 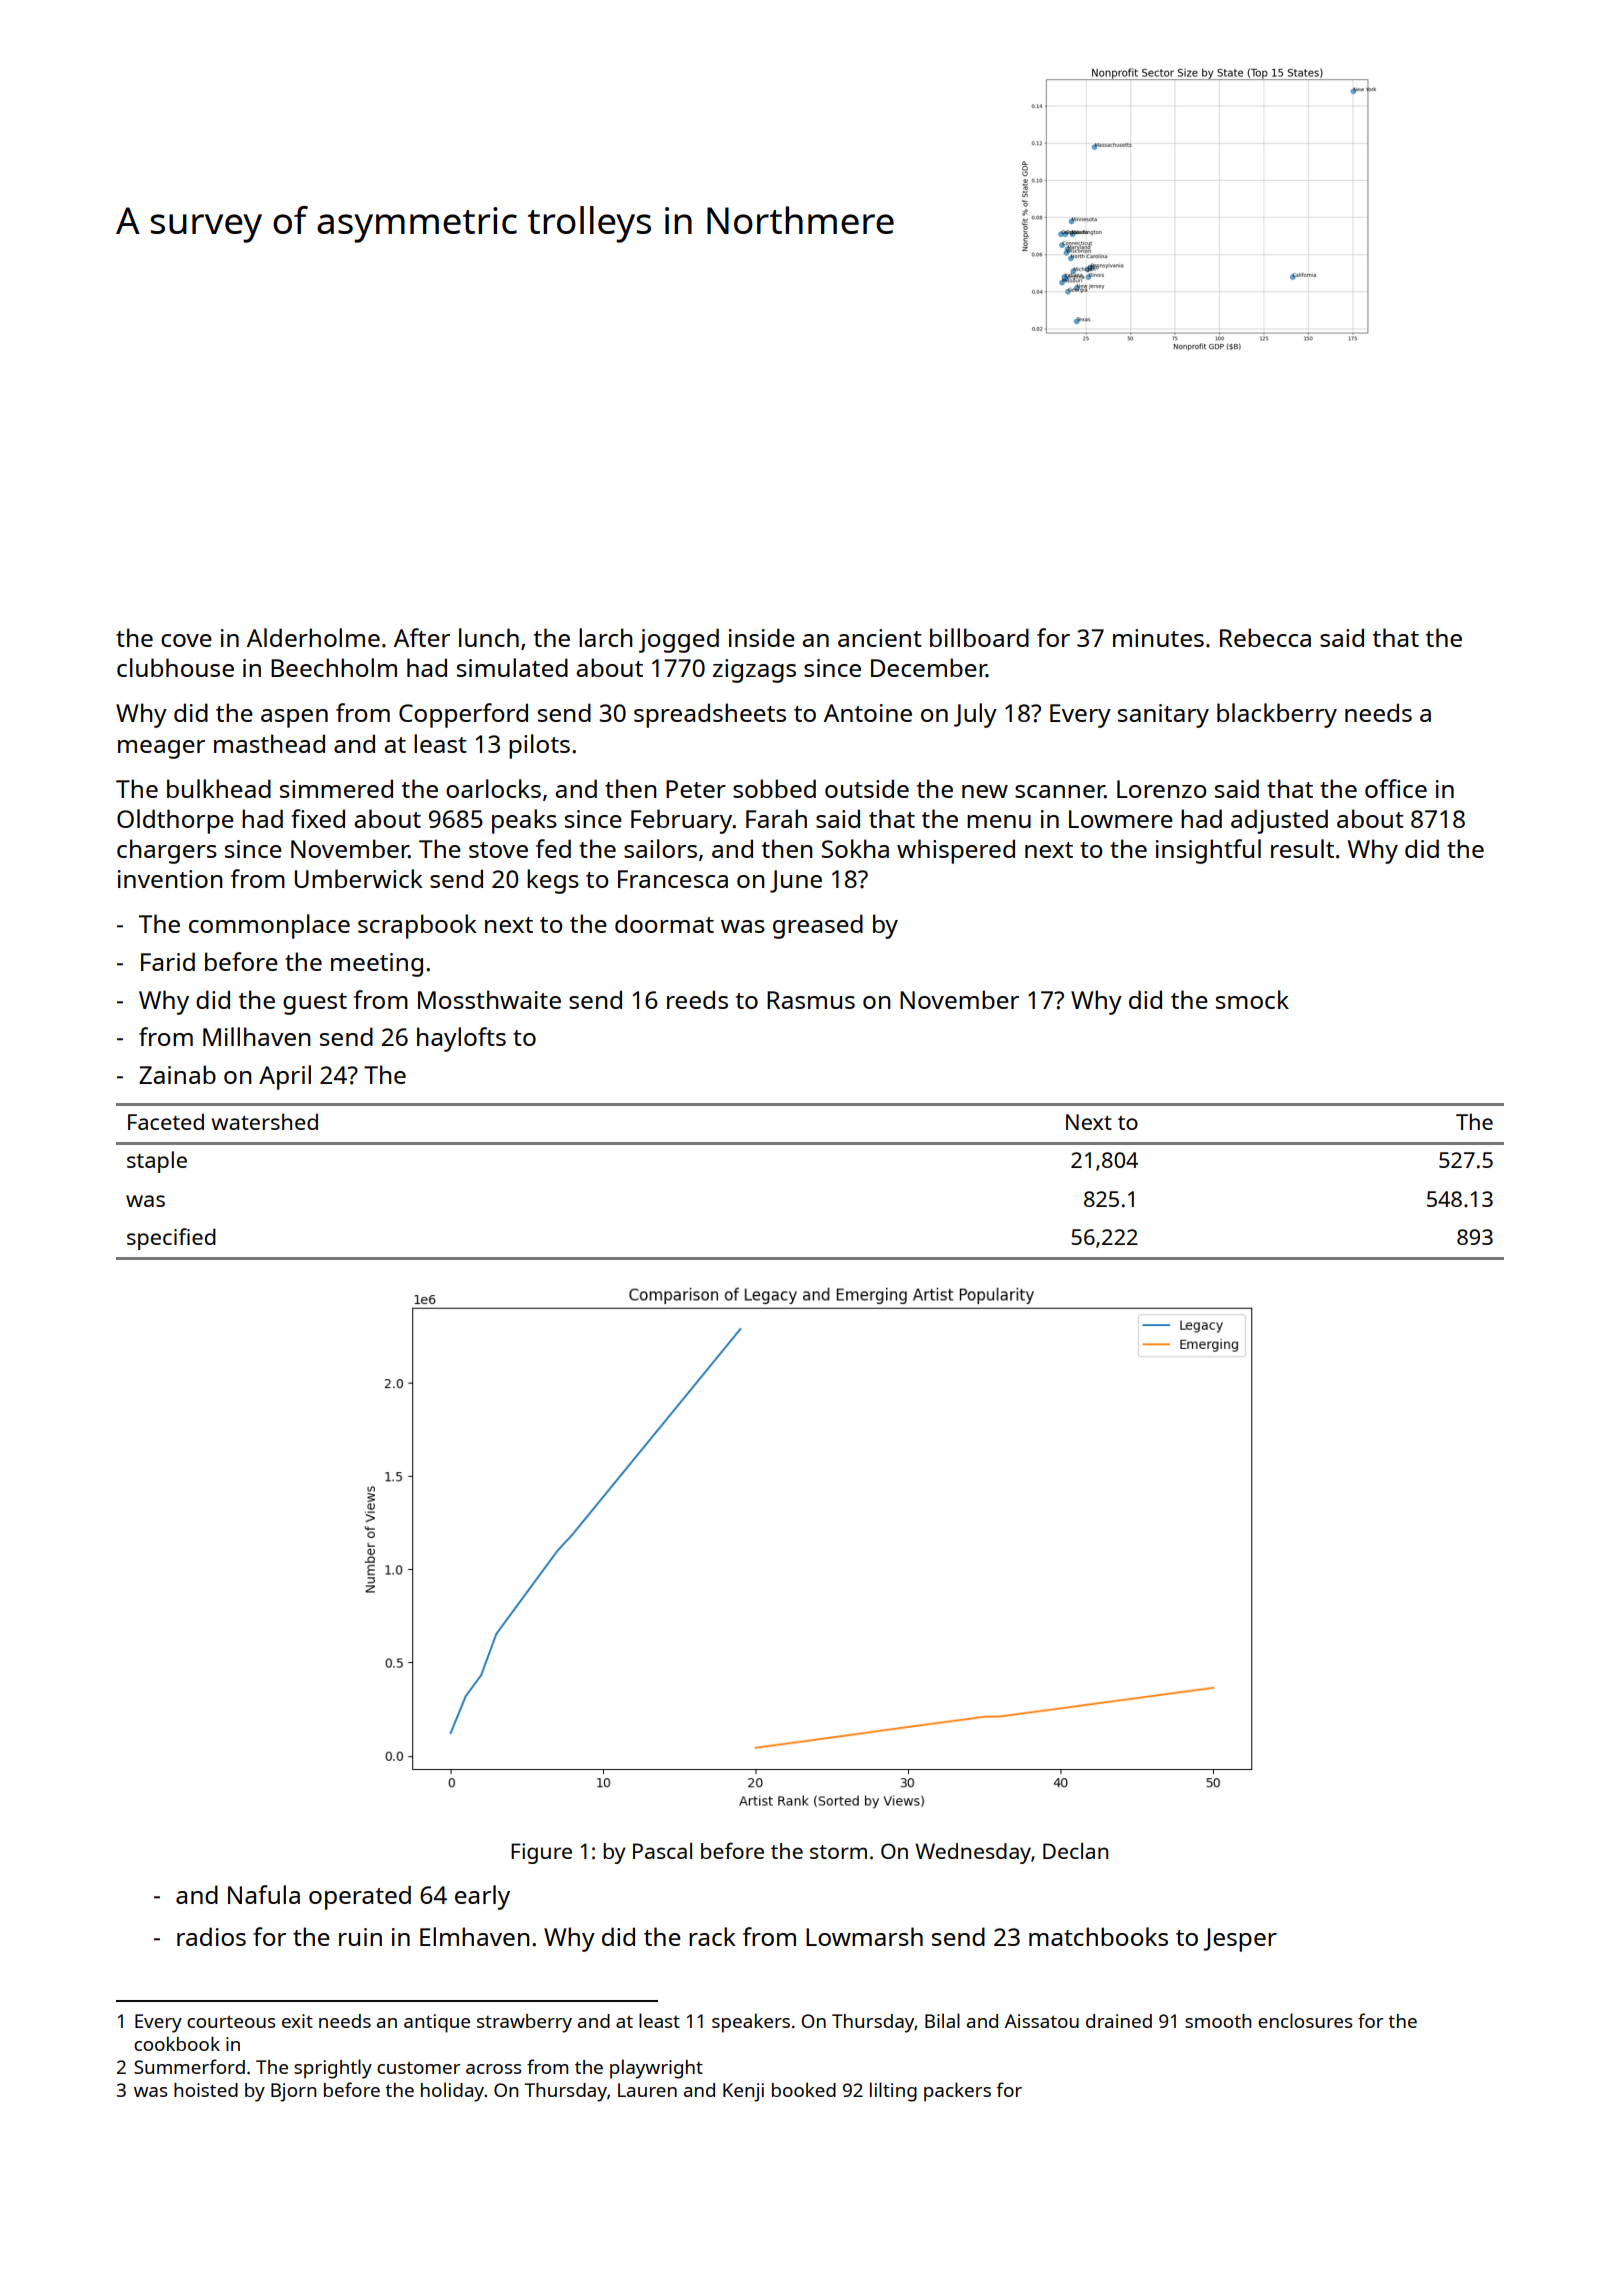 I want to click on Pascal, so click(x=662, y=1851).
